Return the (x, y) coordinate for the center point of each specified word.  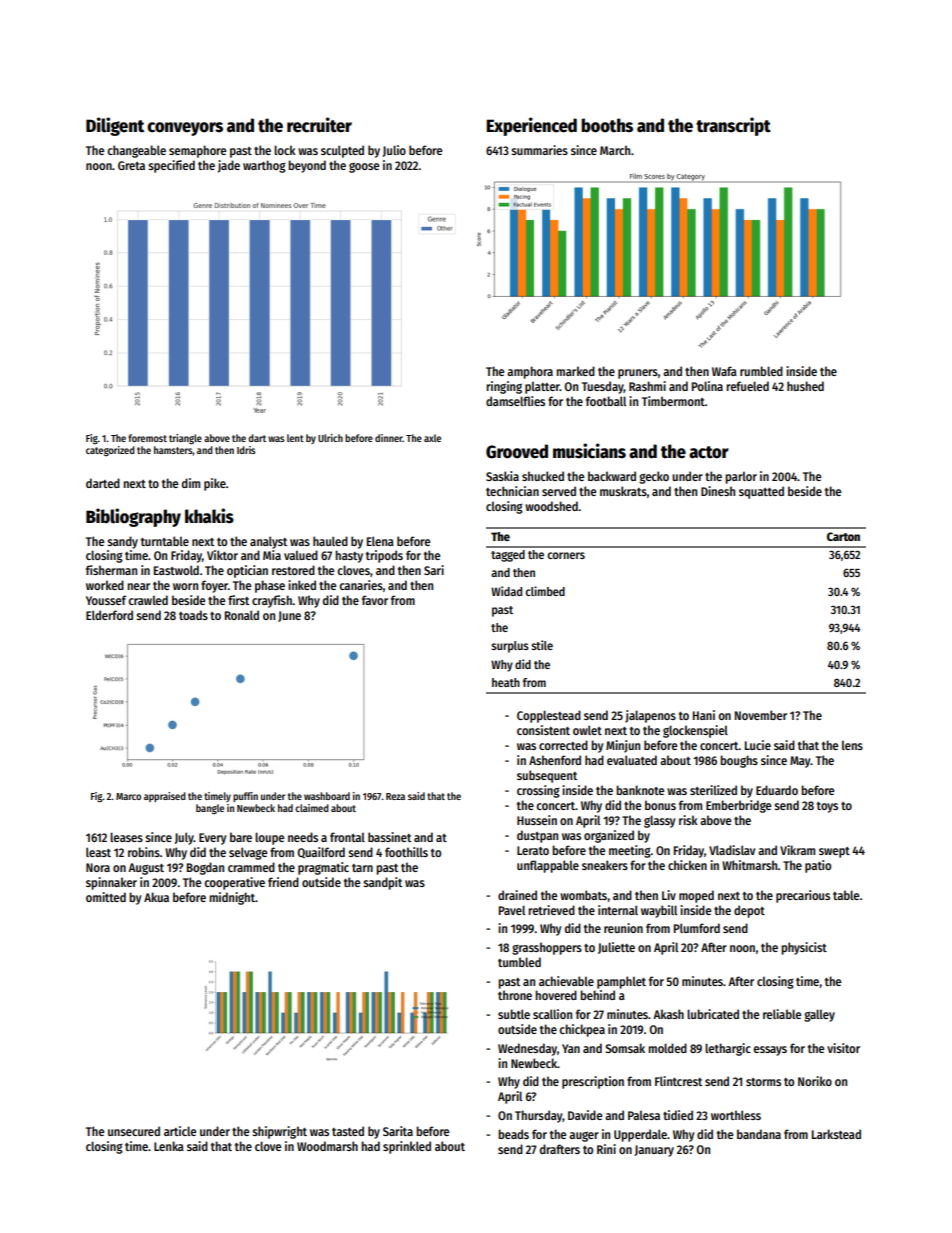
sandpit (382, 883)
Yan (571, 1048)
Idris (246, 450)
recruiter (319, 125)
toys (827, 807)
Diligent (115, 126)
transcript (733, 126)
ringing (504, 387)
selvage (248, 853)
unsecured (134, 1131)
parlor (741, 478)
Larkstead (836, 1134)
